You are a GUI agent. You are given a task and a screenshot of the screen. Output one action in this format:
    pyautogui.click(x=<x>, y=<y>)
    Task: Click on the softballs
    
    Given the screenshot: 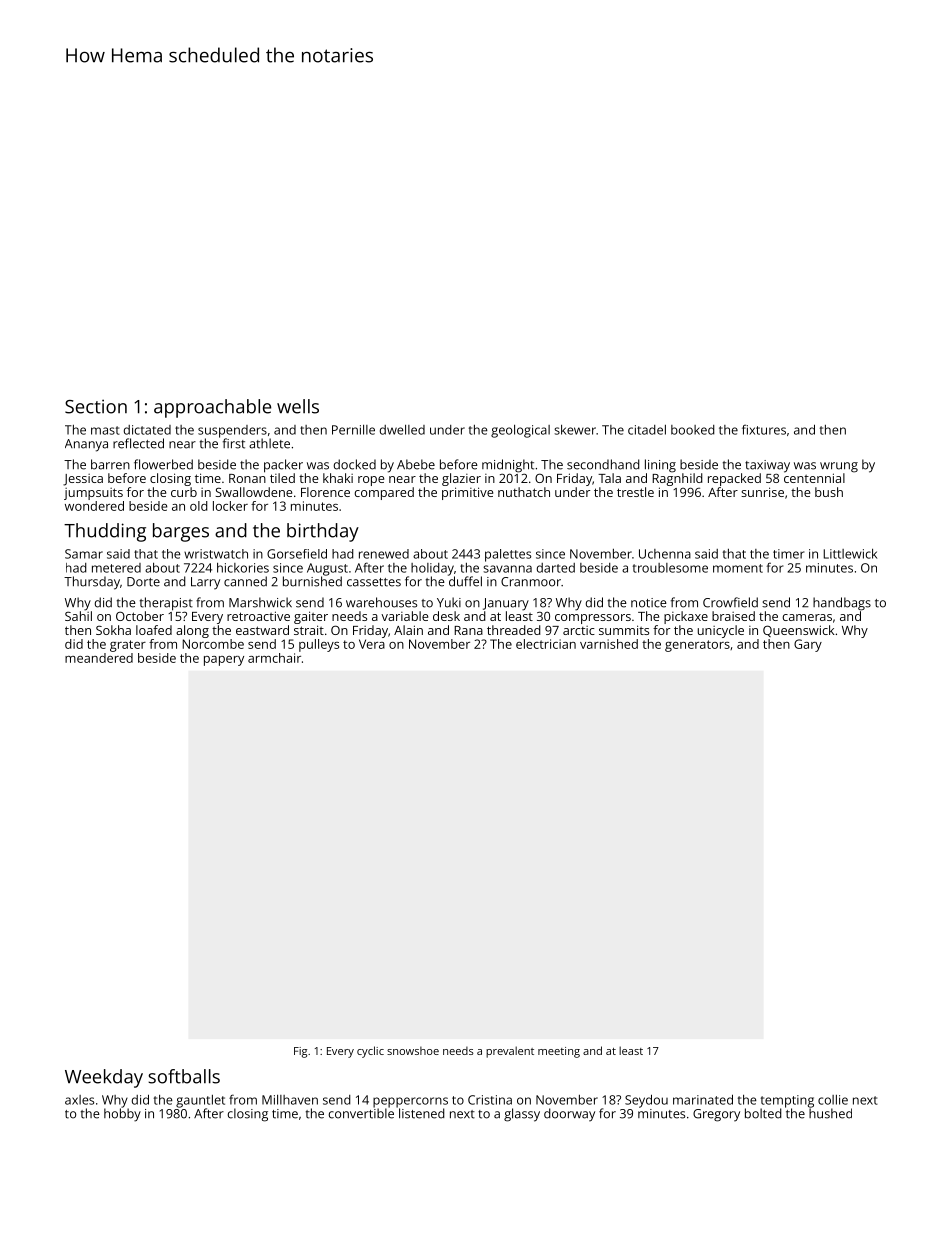 What is the action you would take?
    pyautogui.click(x=184, y=1076)
